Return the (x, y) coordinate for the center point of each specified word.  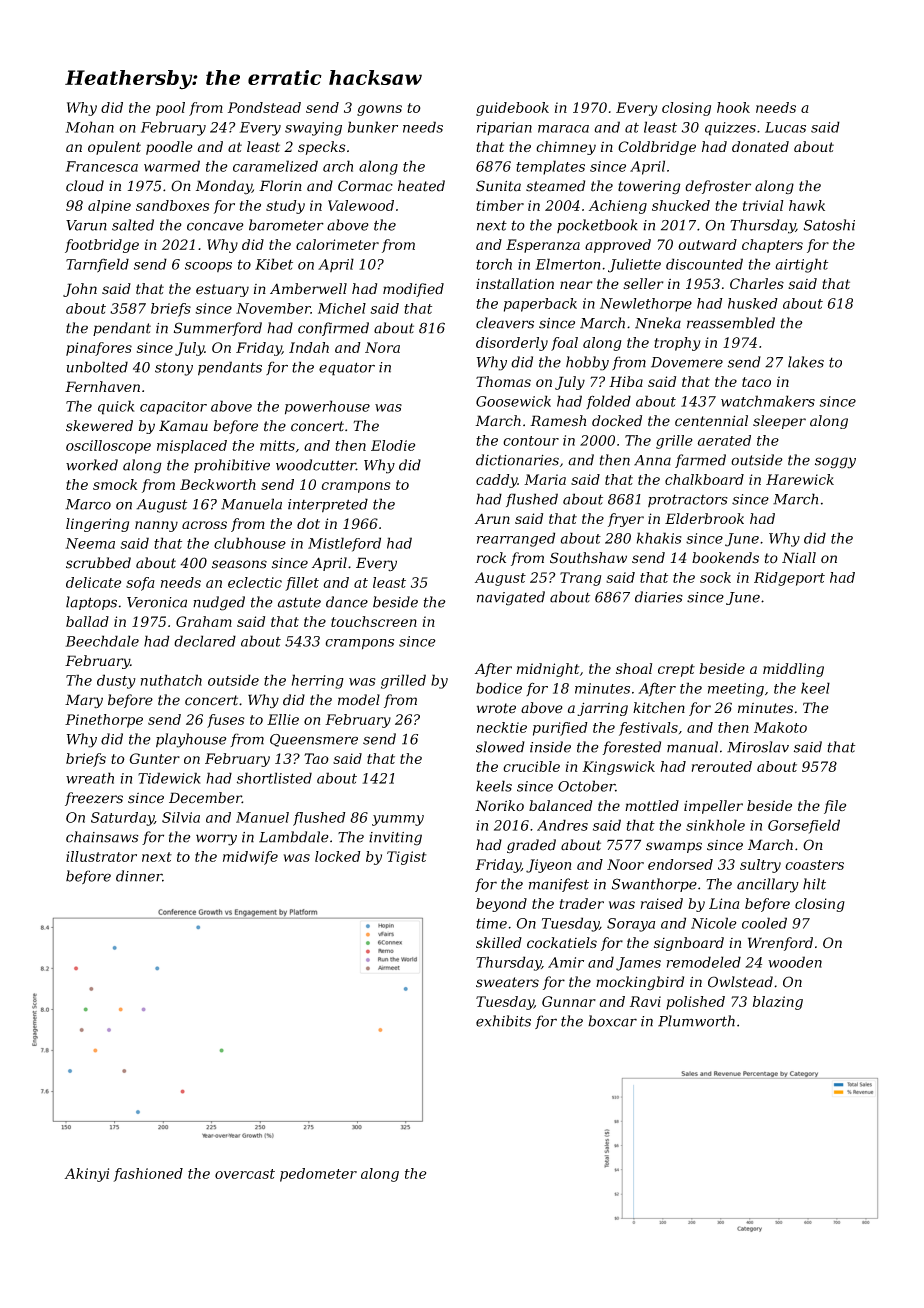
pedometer (318, 1175)
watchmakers (768, 401)
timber (500, 205)
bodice (499, 688)
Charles (757, 283)
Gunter (155, 758)
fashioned (148, 1175)
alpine (109, 207)
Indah (309, 347)
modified (413, 290)
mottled (652, 805)
